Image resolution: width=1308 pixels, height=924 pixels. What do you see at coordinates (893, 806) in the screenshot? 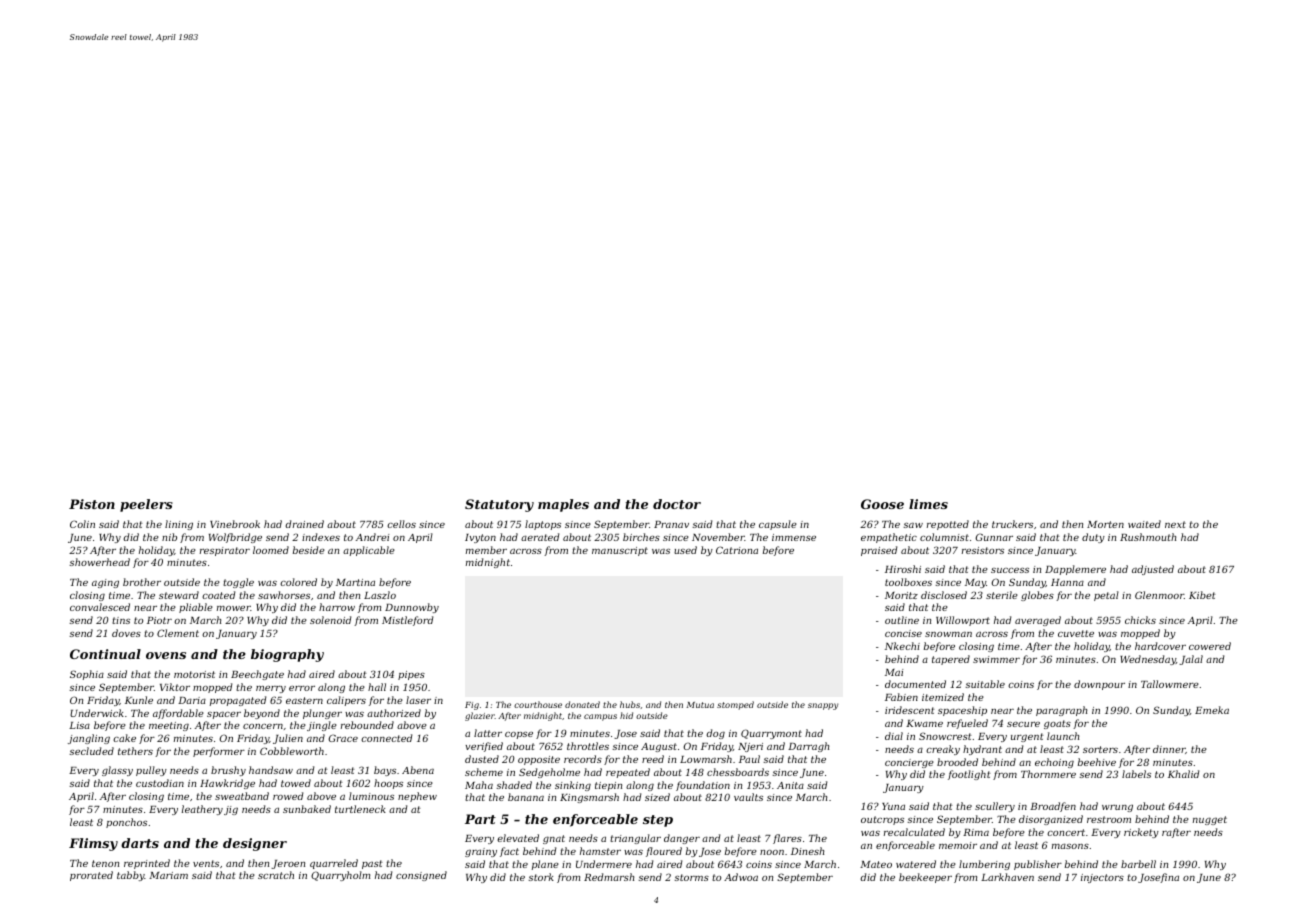
I see `Yuna` at bounding box center [893, 806].
